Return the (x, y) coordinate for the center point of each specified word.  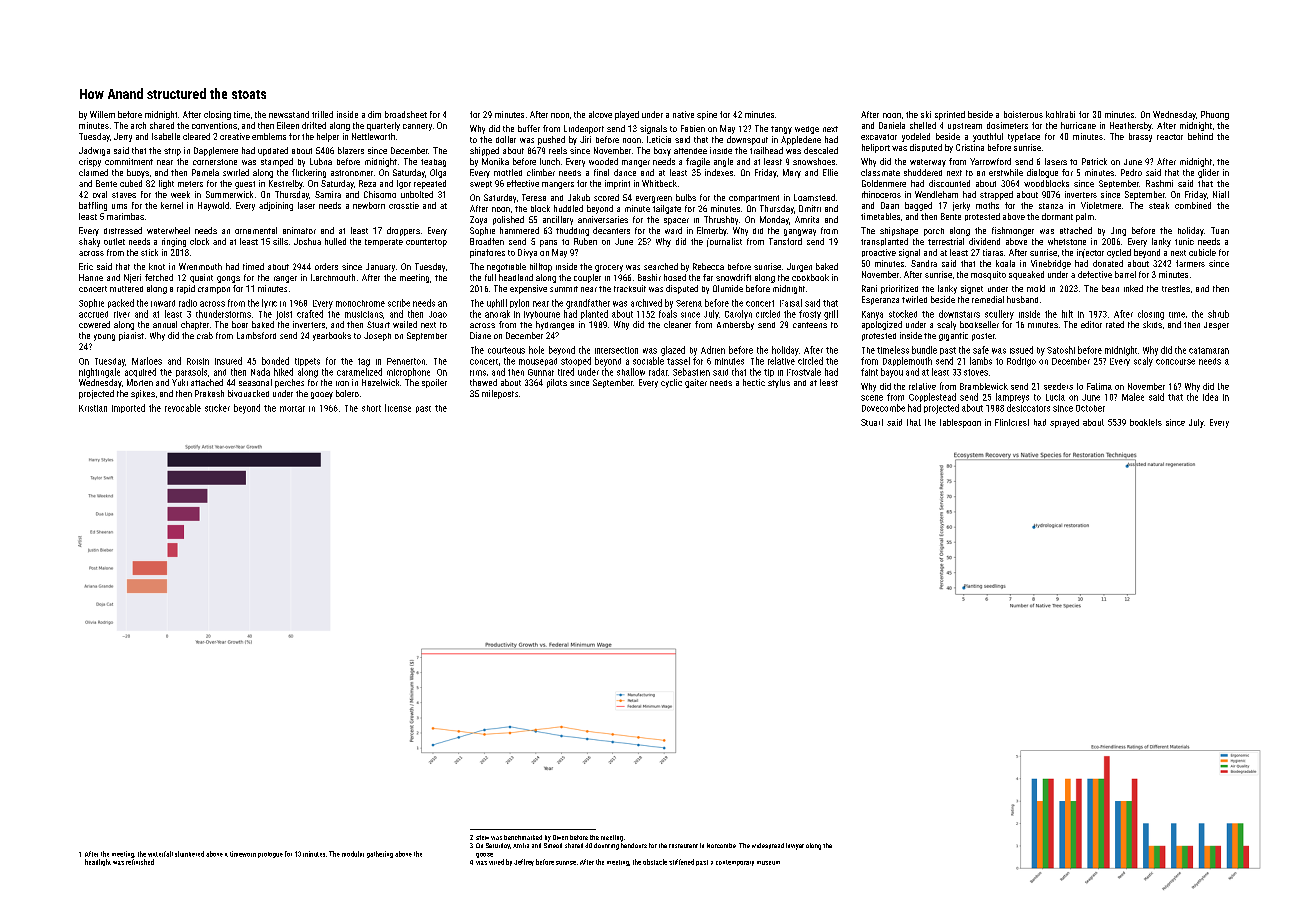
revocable (183, 408)
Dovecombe (883, 408)
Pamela (205, 172)
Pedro (1131, 172)
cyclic (671, 383)
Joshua (307, 241)
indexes (719, 172)
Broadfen (487, 241)
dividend (984, 241)
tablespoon (960, 423)
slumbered (189, 854)
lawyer (795, 846)
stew (482, 837)
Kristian (93, 408)
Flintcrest (1012, 422)
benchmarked (523, 837)
